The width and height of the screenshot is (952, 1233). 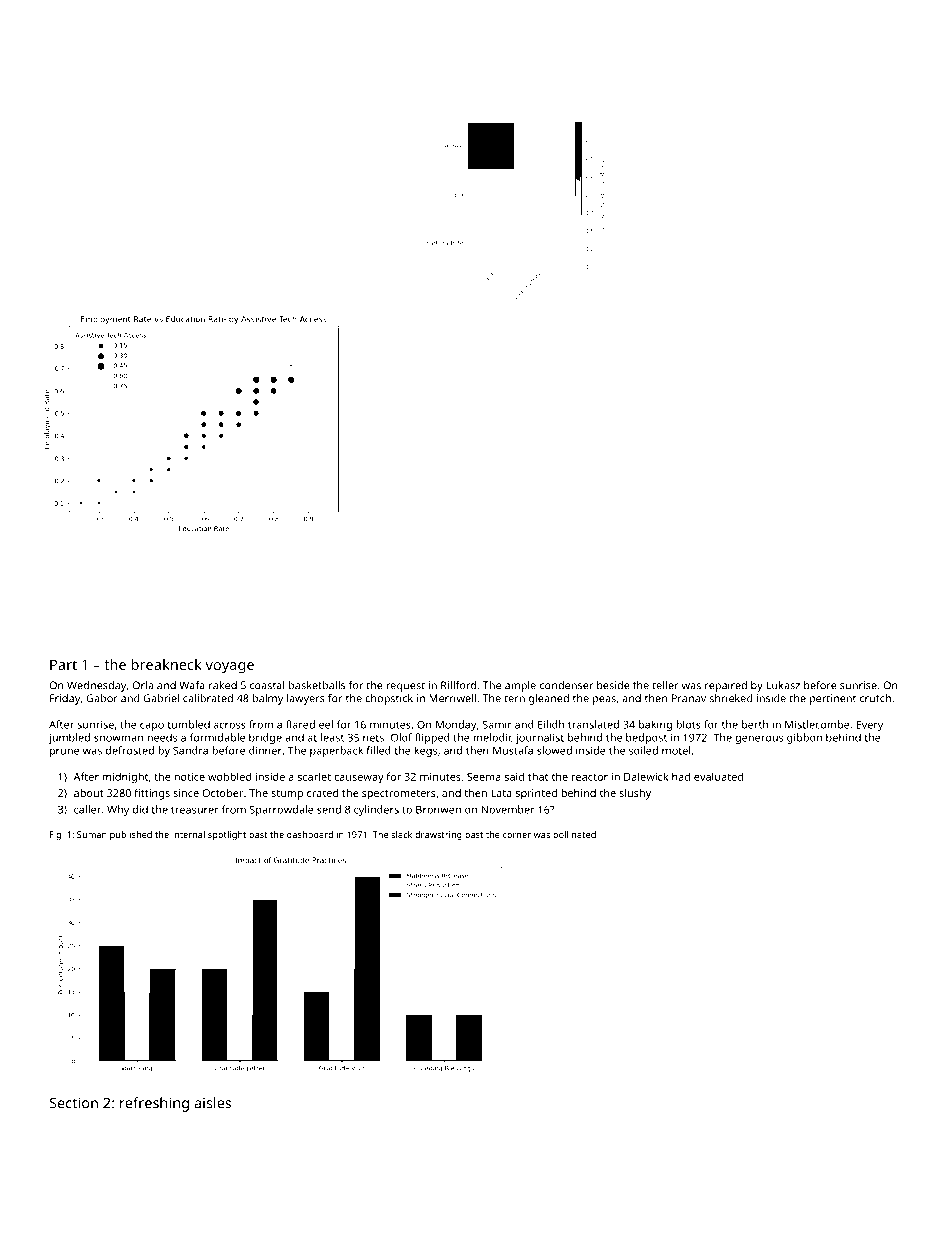 What do you see at coordinates (804, 738) in the screenshot?
I see `gibbon` at bounding box center [804, 738].
